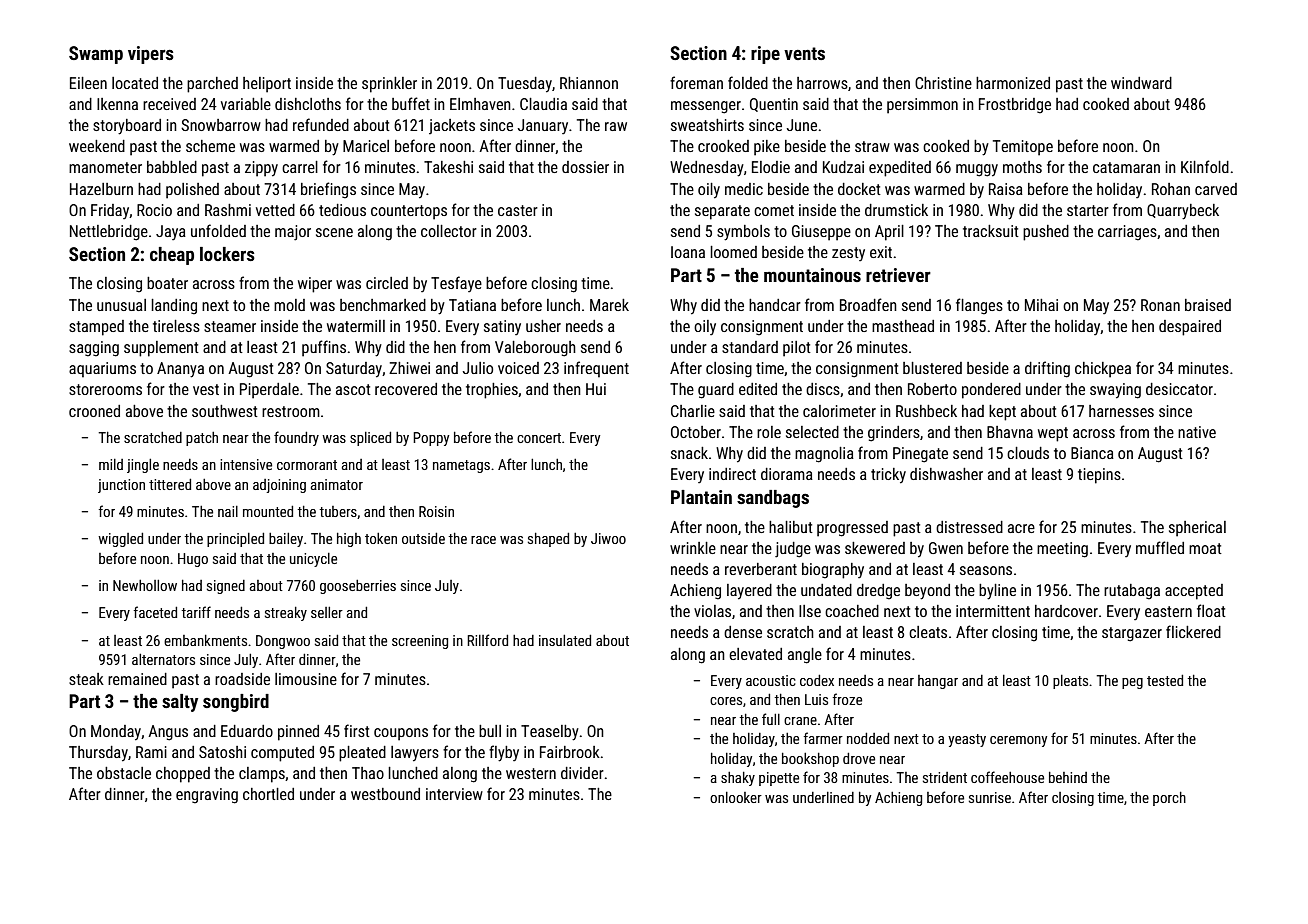 The image size is (1308, 924). What do you see at coordinates (736, 797) in the screenshot?
I see `onlooker` at bounding box center [736, 797].
